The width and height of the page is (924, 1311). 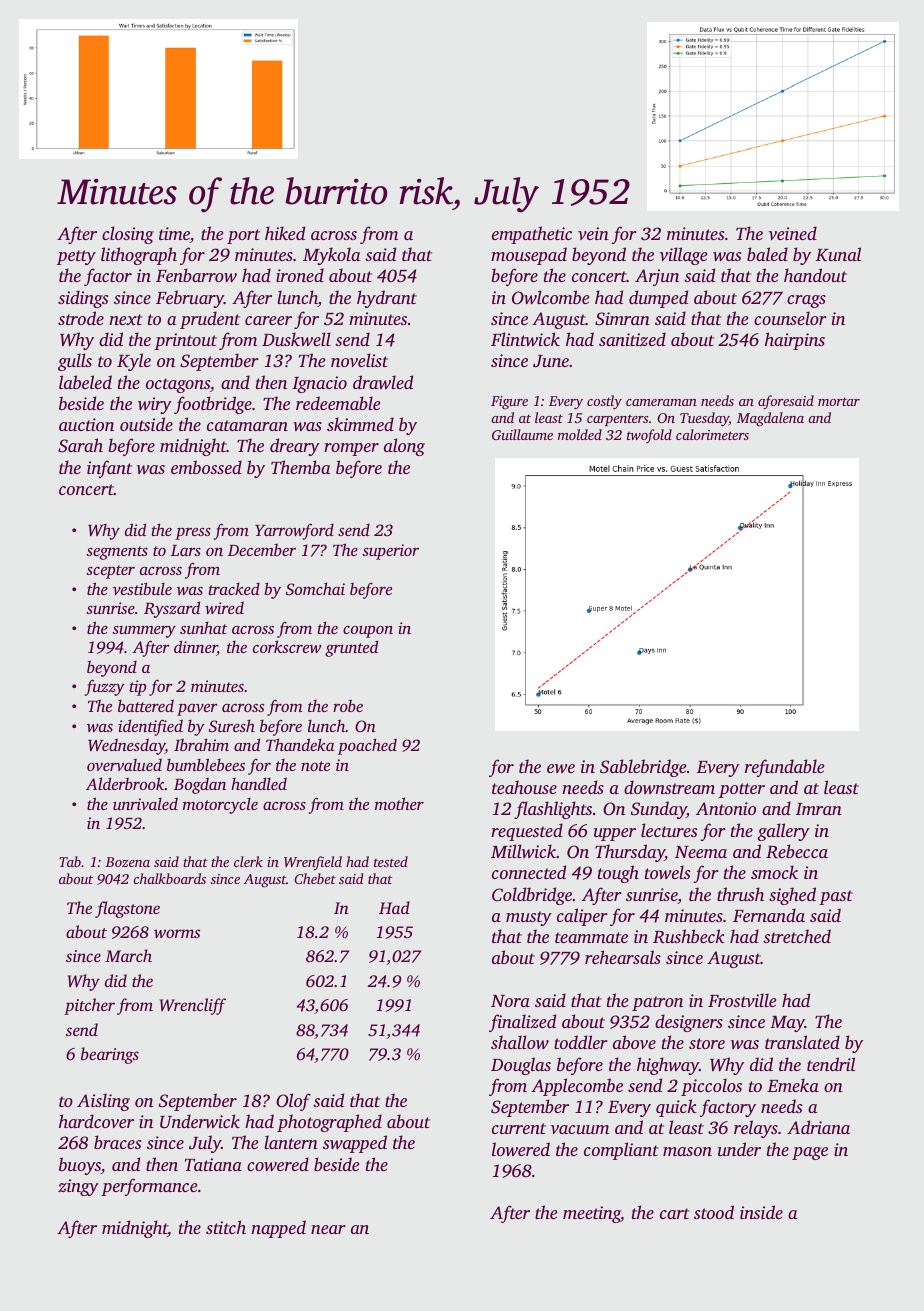 What do you see at coordinates (126, 319) in the page?
I see `next` at bounding box center [126, 319].
